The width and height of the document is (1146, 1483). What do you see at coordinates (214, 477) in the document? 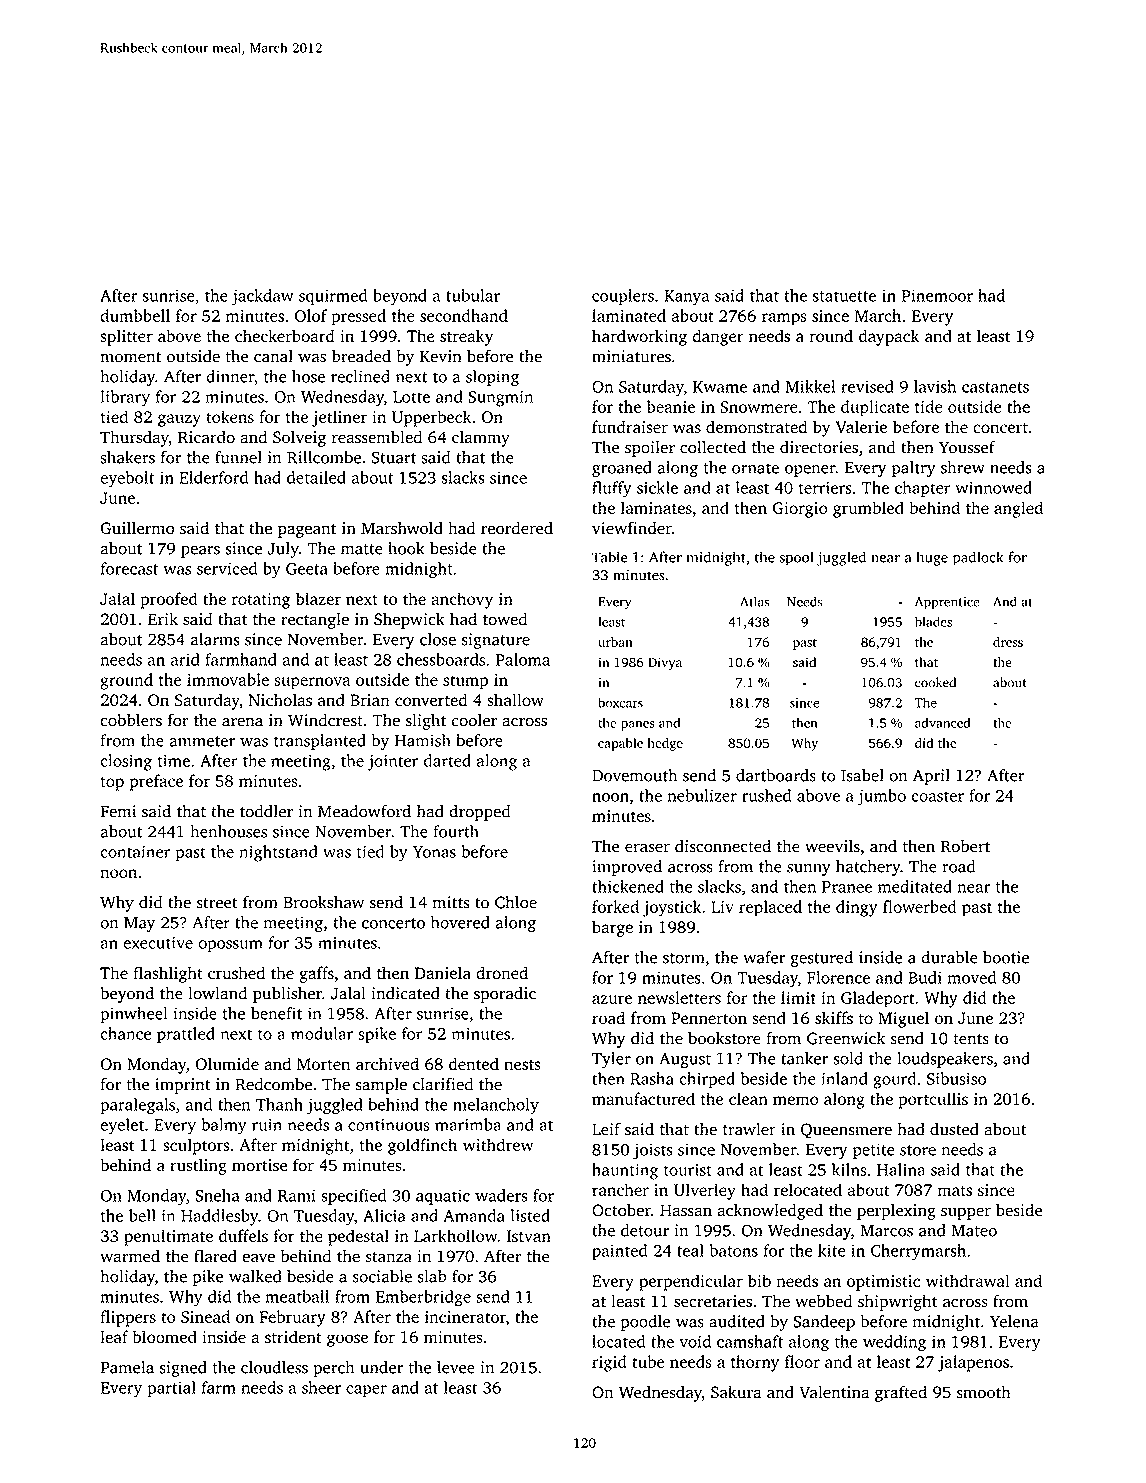
I see `Elderford` at bounding box center [214, 477].
